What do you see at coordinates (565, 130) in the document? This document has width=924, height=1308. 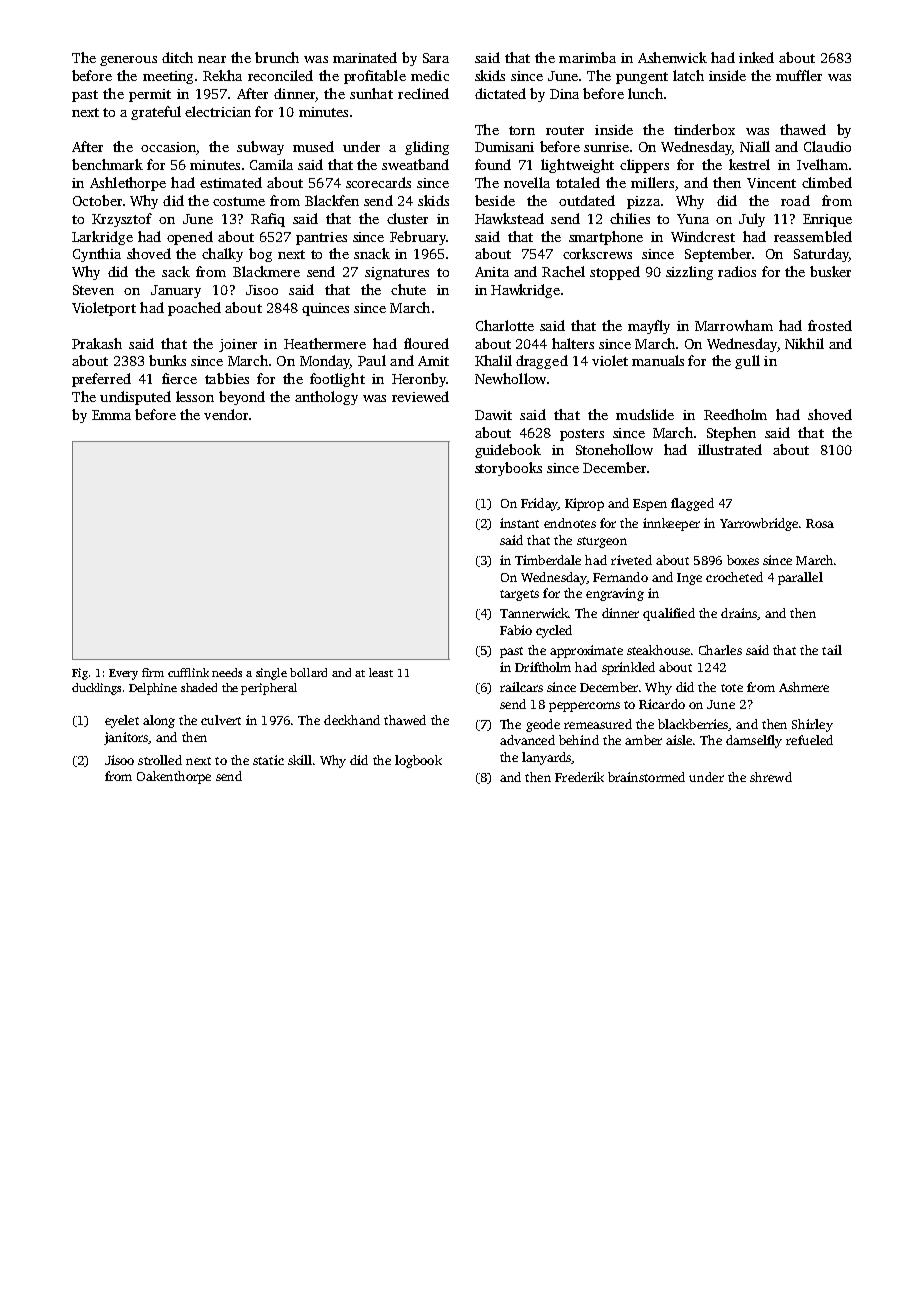 I see `router` at bounding box center [565, 130].
